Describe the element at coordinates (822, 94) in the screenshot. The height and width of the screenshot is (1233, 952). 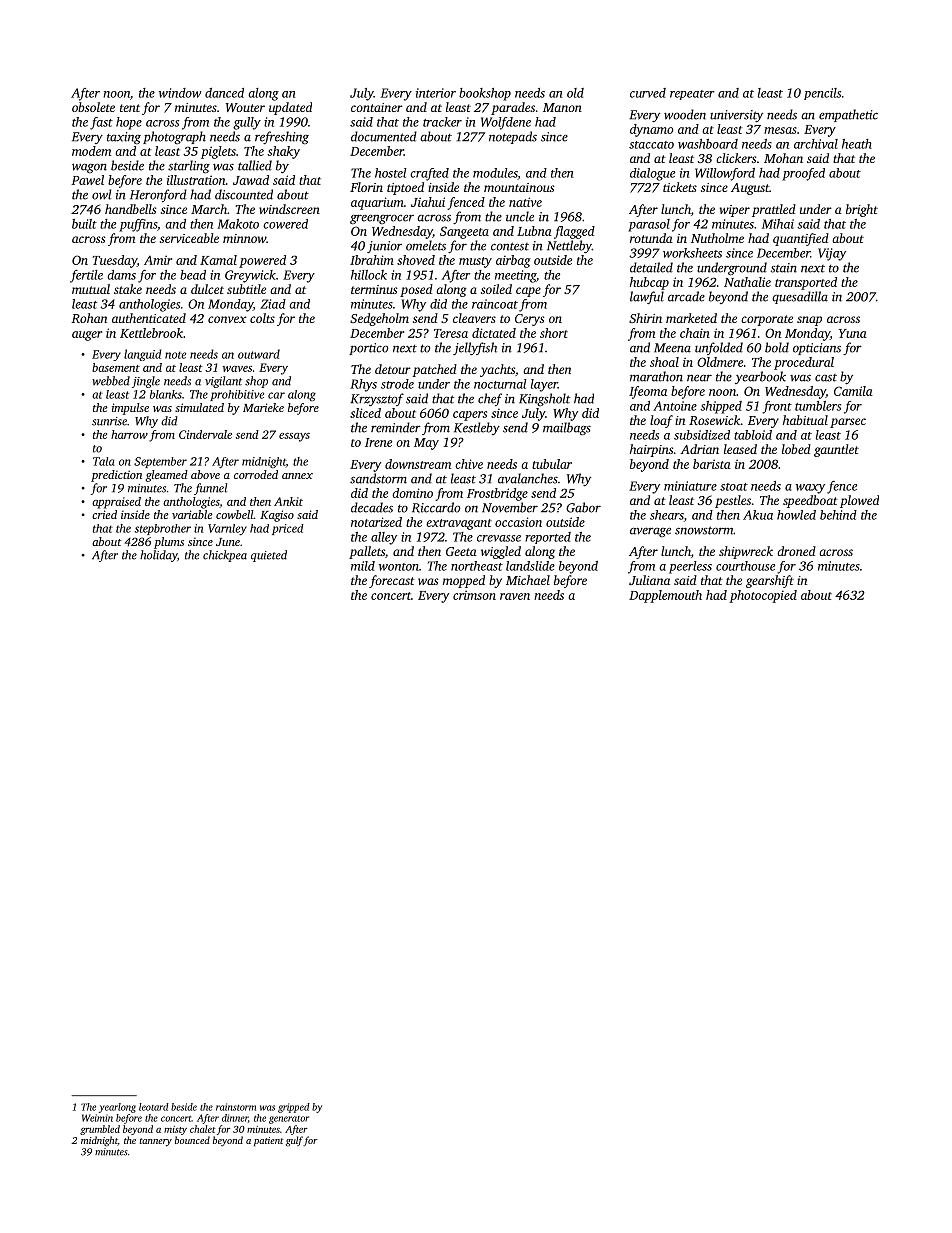
I see `pencils` at that location.
